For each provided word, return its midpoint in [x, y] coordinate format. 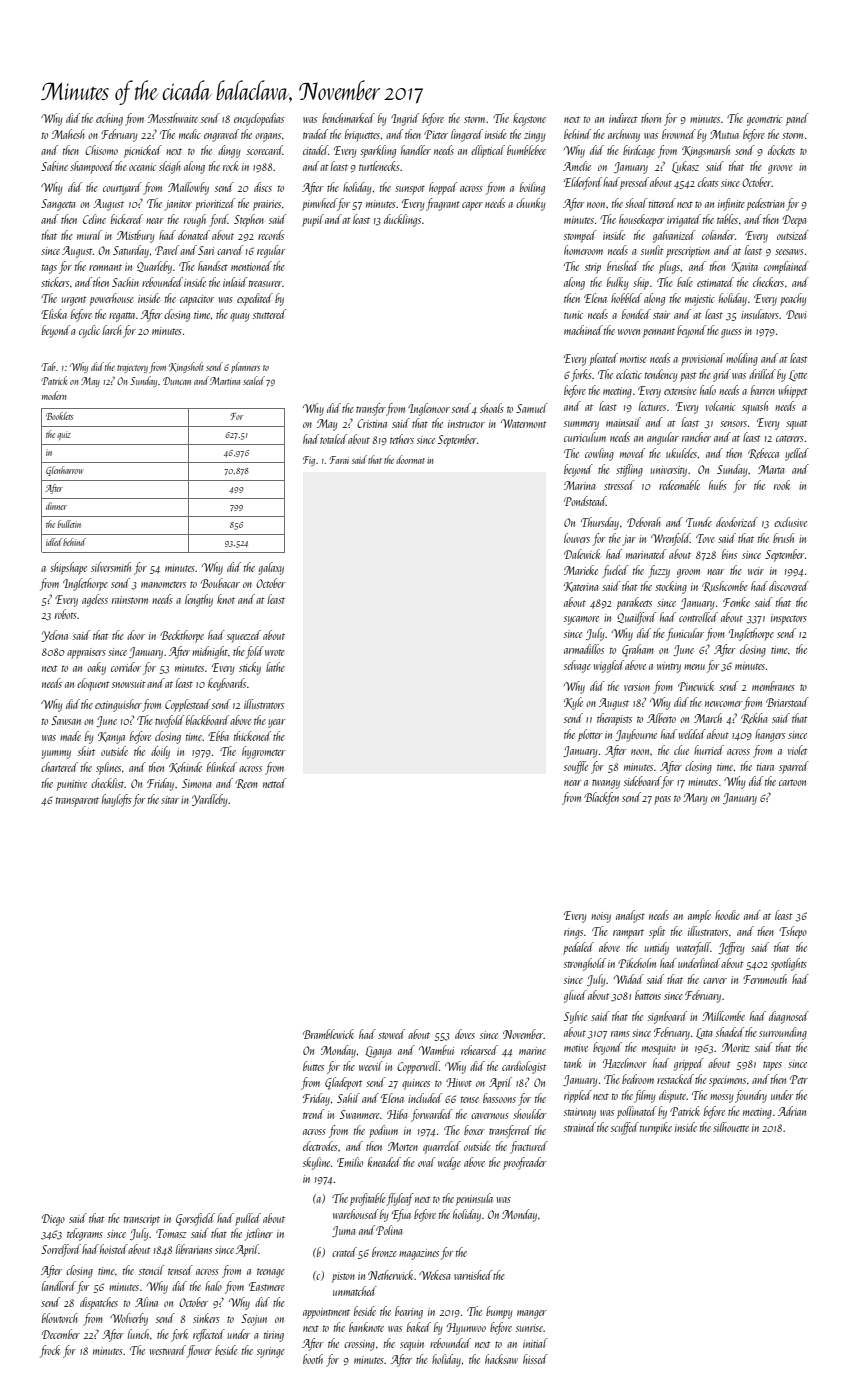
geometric [764, 120]
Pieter [436, 134]
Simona [196, 783]
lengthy [199, 600]
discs [263, 187]
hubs [718, 485]
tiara [765, 767]
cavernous [490, 1116]
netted [274, 783]
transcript [142, 1220]
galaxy [271, 568]
